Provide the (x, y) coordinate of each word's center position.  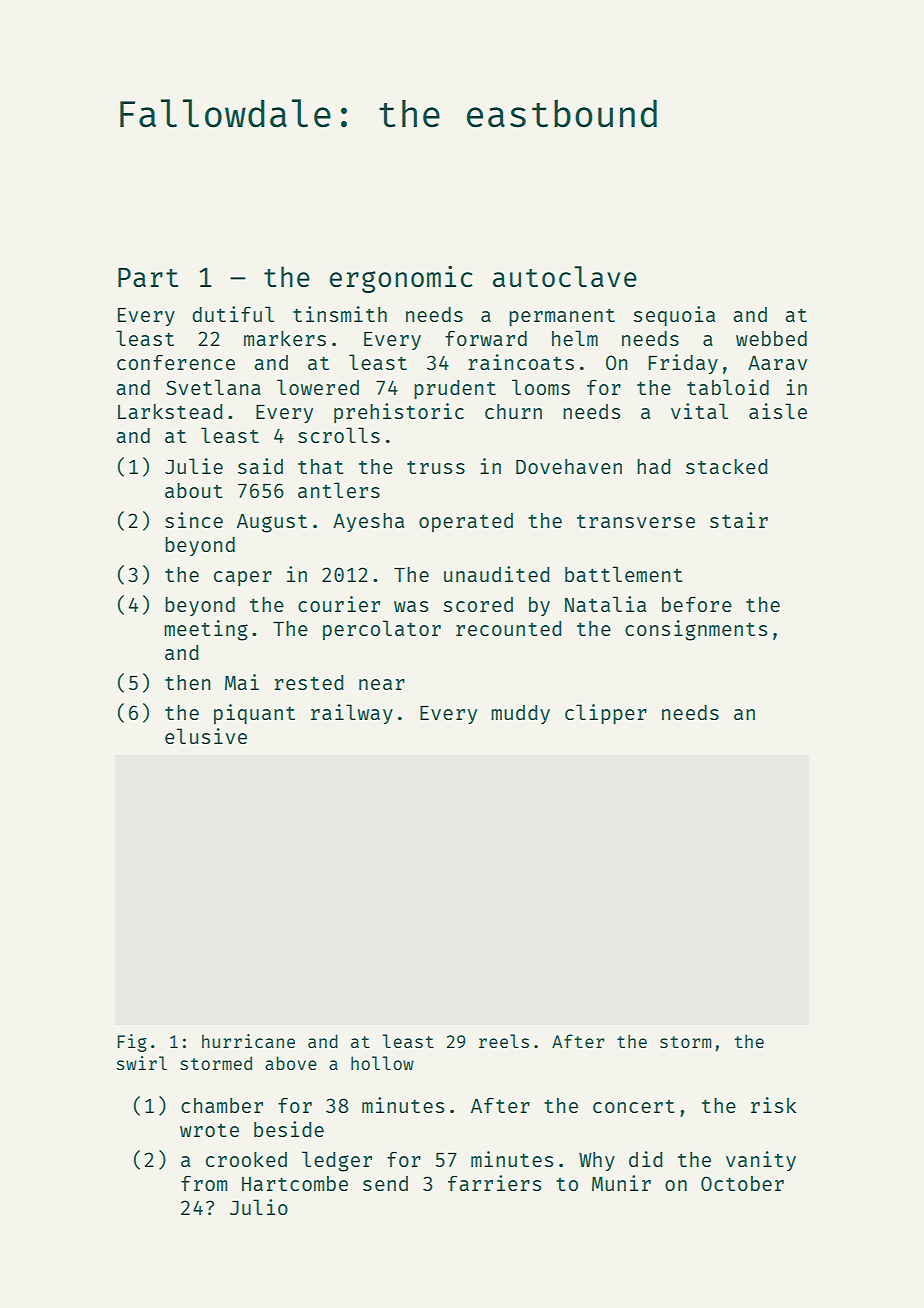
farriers (494, 1183)
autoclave (565, 276)
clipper (606, 714)
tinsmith (340, 314)
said (260, 466)
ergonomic (401, 279)
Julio (259, 1207)
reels (504, 1041)
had (654, 466)
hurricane (248, 1041)
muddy (520, 714)
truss (436, 467)
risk (774, 1105)
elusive (206, 736)
